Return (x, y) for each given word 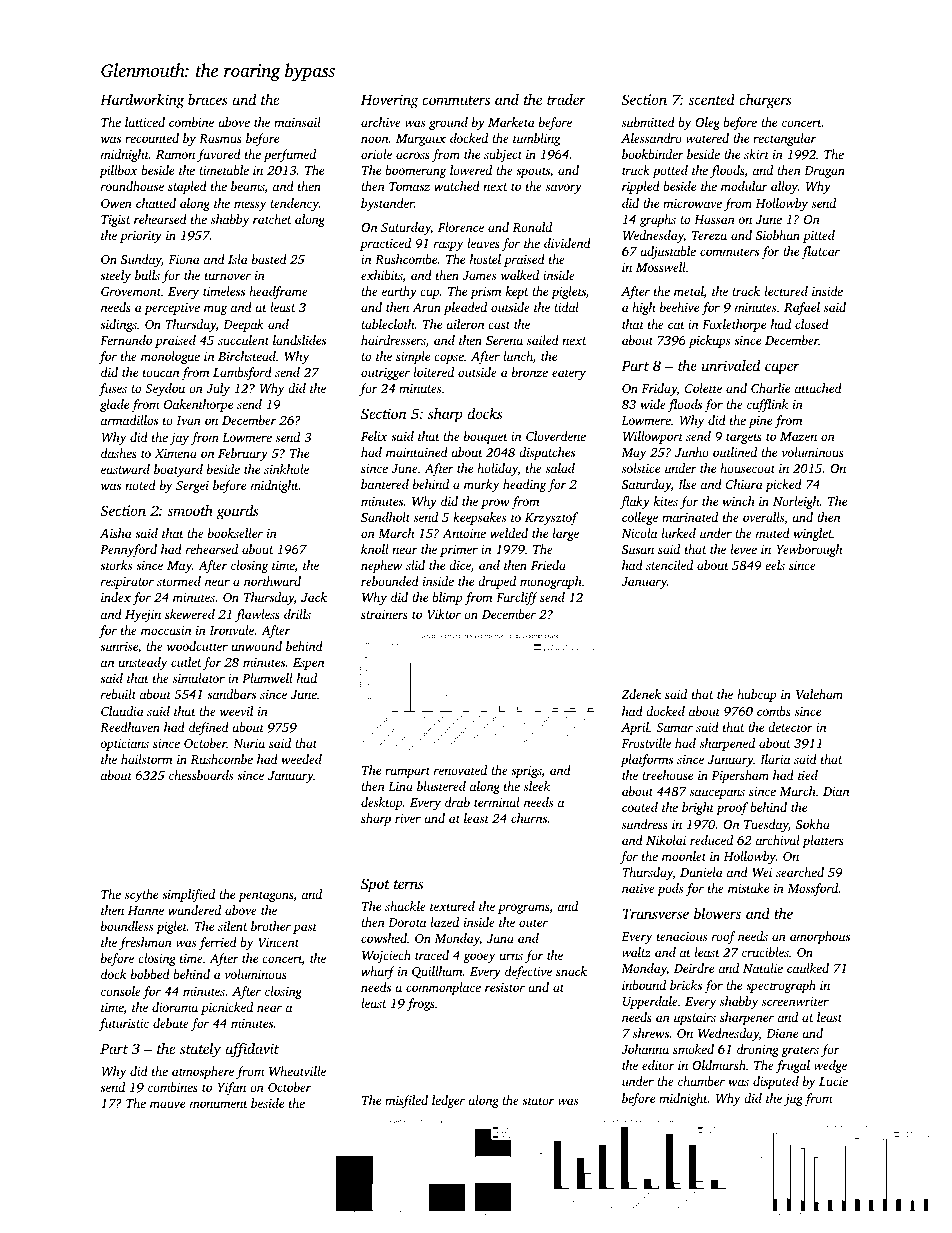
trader (566, 99)
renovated (460, 770)
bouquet (486, 437)
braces (208, 99)
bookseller (235, 533)
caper (782, 369)
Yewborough (809, 550)
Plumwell (267, 678)
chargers (765, 101)
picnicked (227, 1008)
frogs (421, 1004)
